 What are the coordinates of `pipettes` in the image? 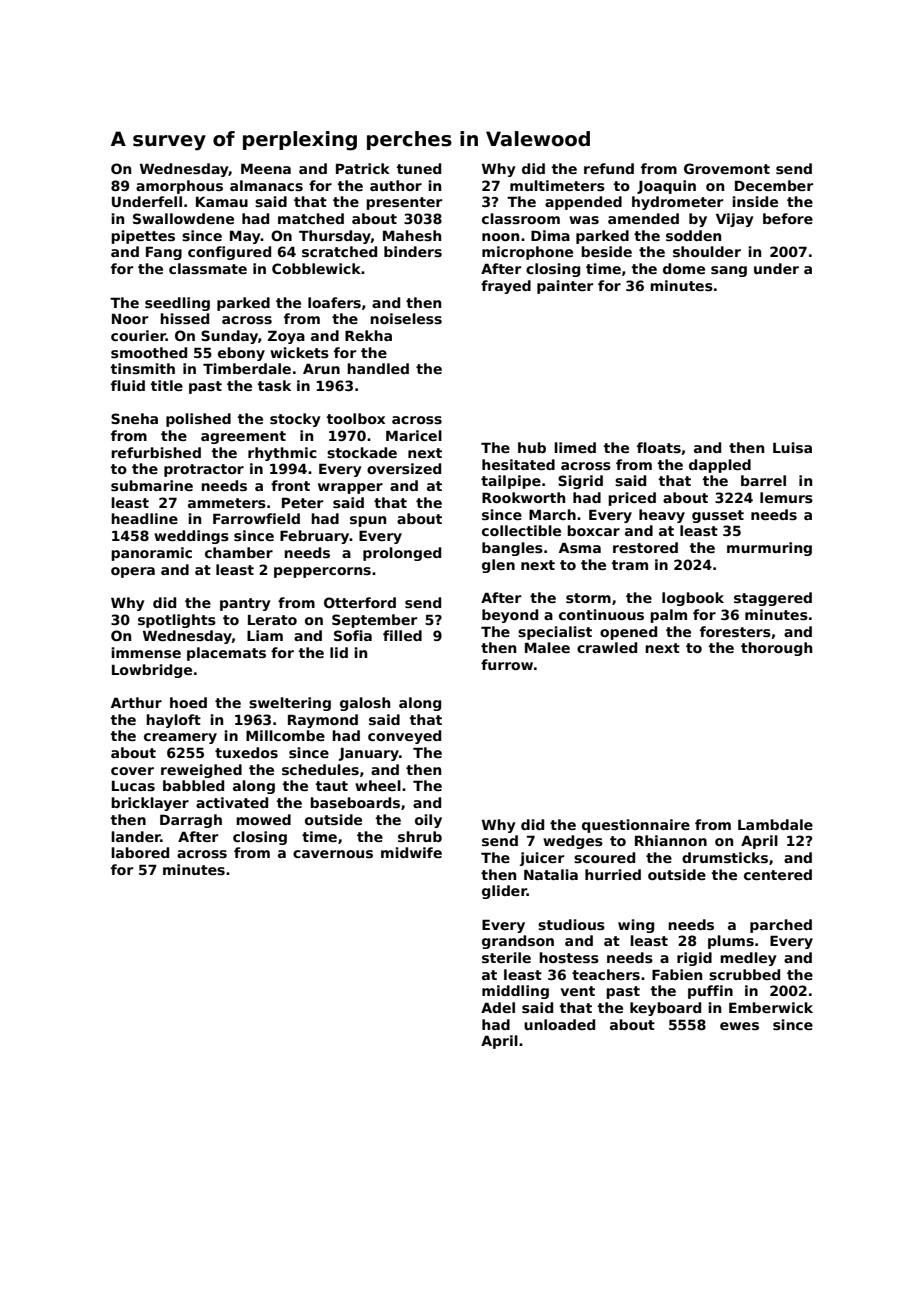 It's located at (143, 237).
